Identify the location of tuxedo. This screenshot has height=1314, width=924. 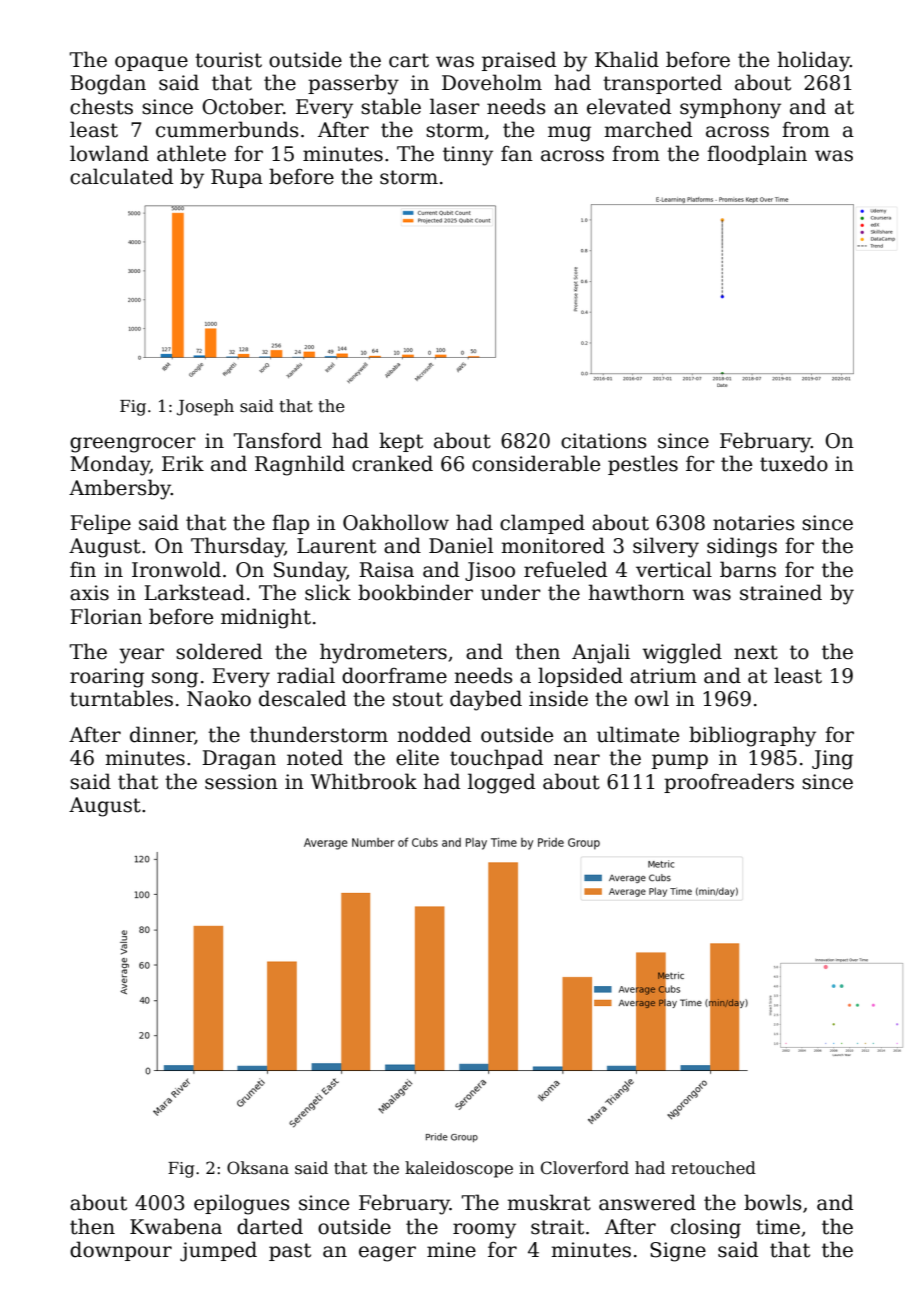
(794, 463).
